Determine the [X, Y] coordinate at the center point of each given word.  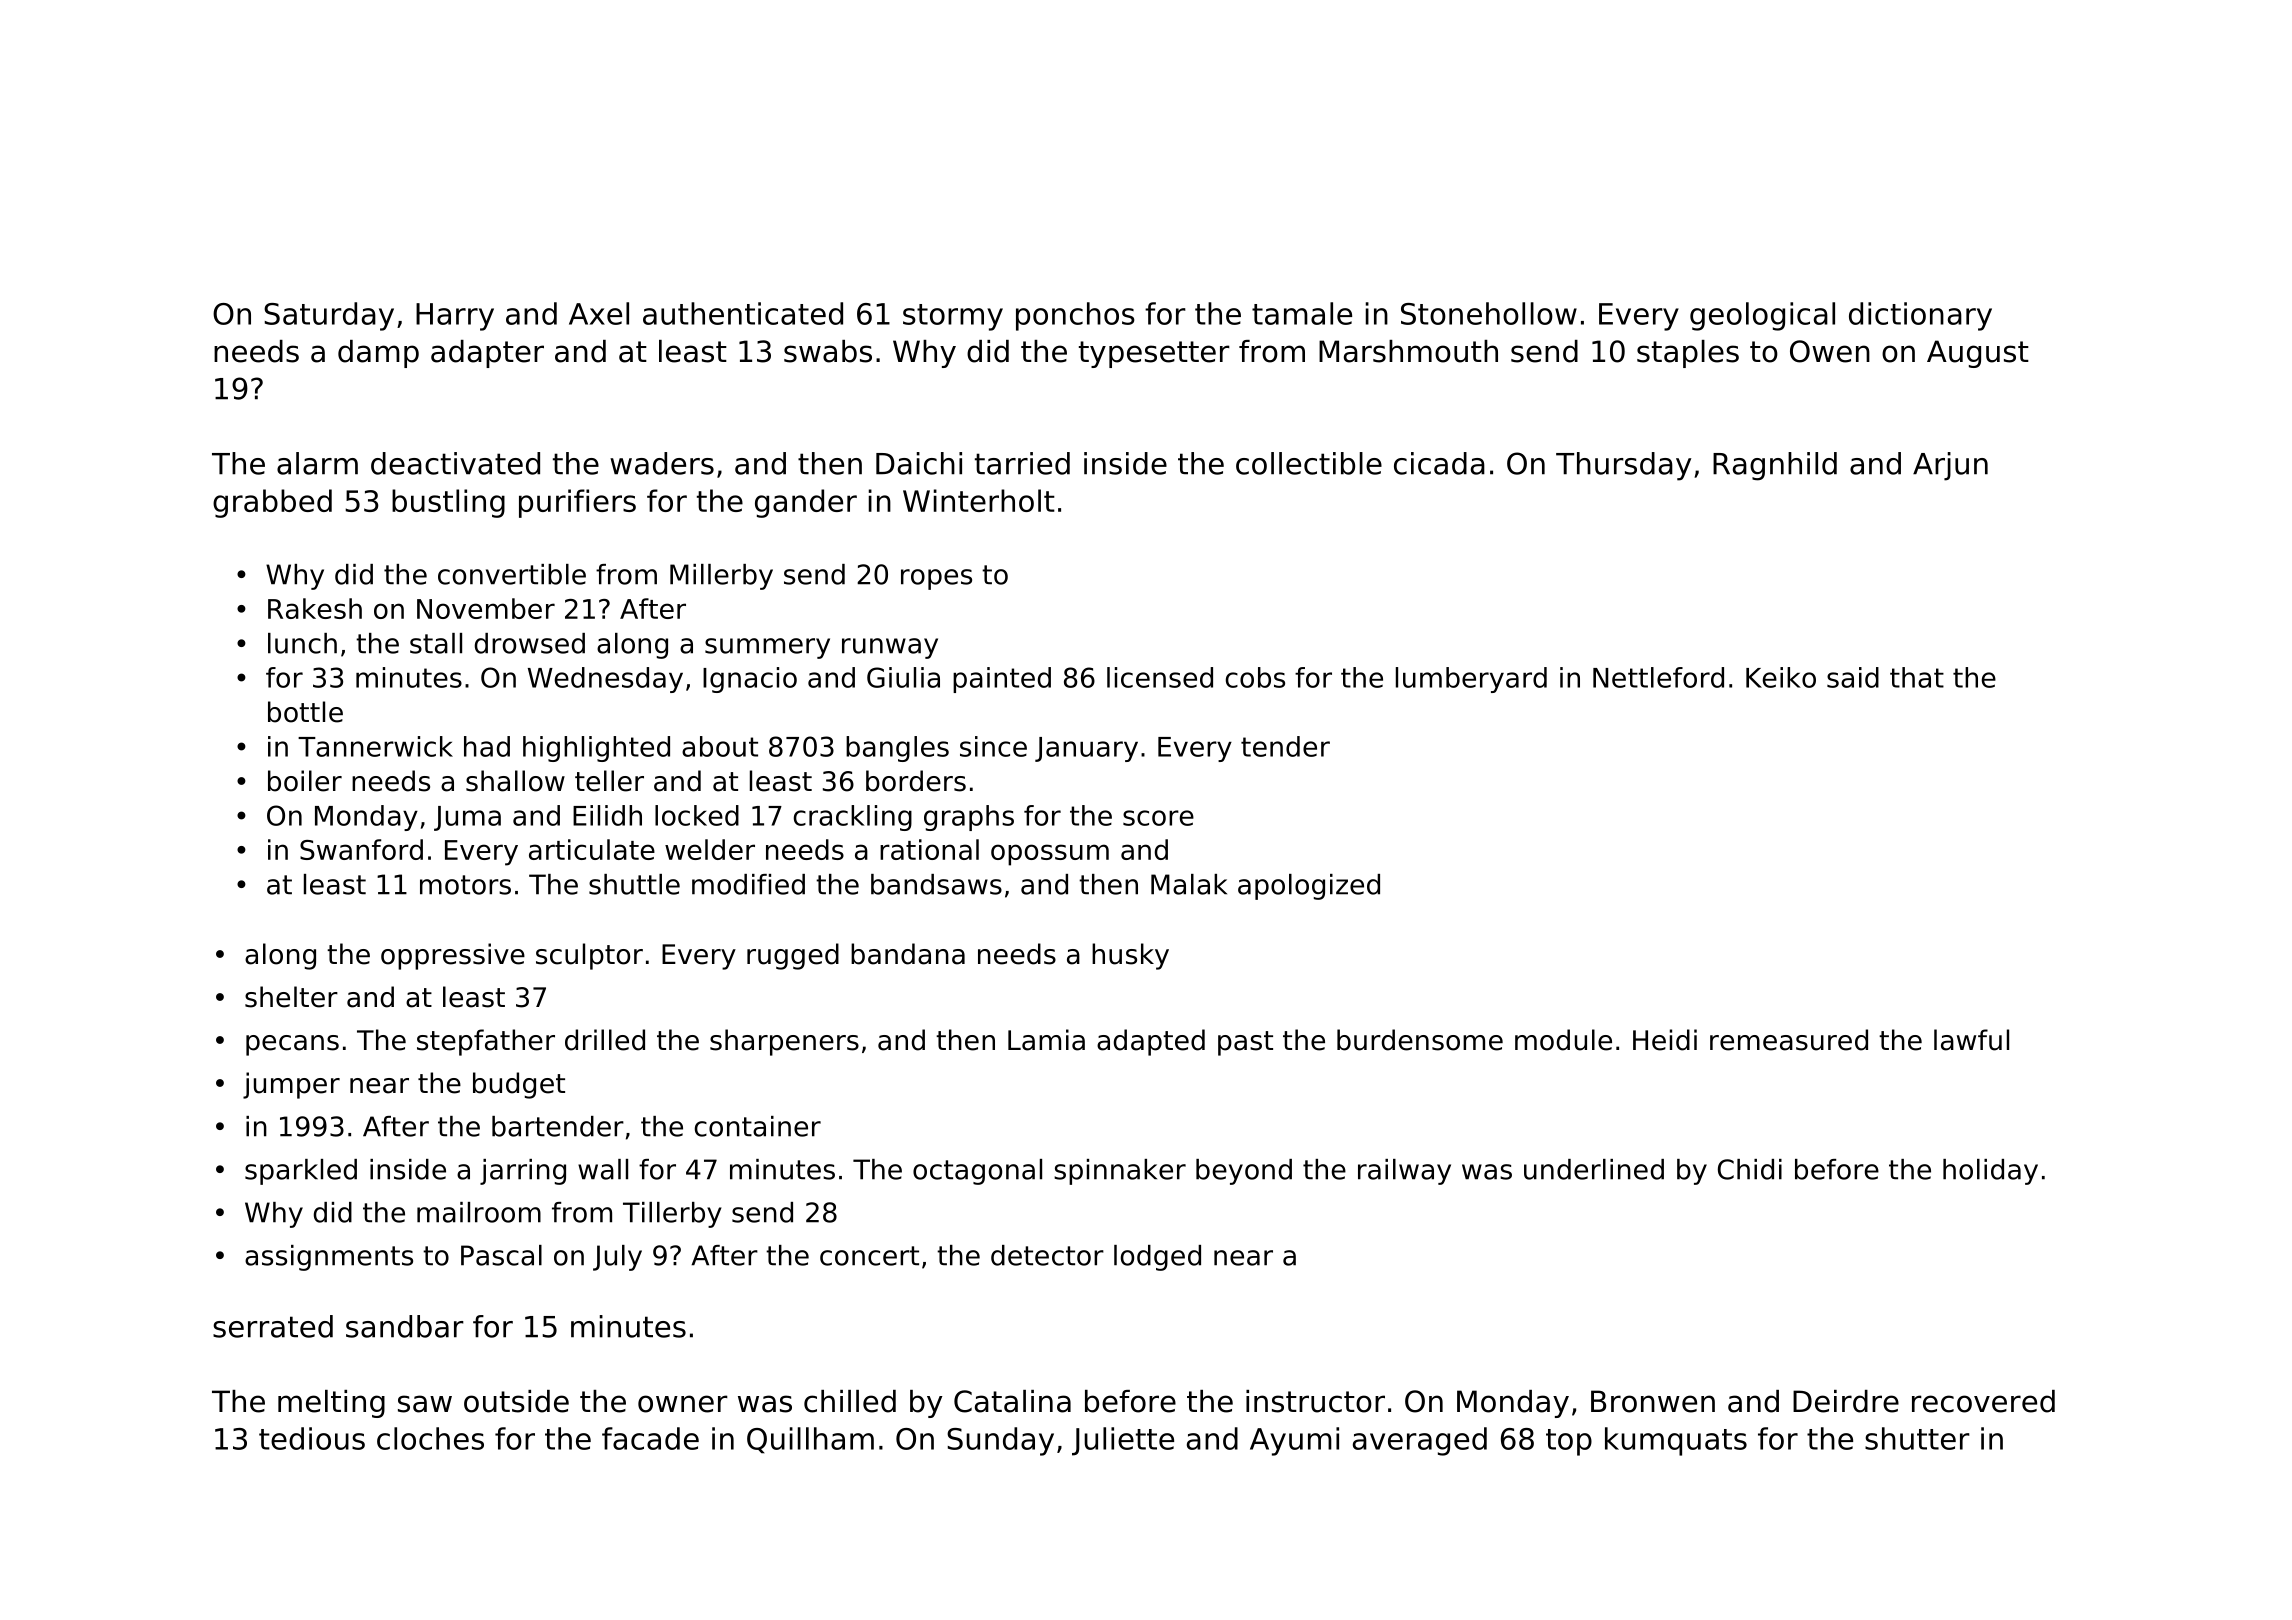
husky [1130, 956]
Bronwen [1653, 1401]
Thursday [1623, 466]
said [1853, 677]
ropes [936, 579]
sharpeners [784, 1042]
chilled [850, 1401]
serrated [273, 1326]
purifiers [577, 503]
